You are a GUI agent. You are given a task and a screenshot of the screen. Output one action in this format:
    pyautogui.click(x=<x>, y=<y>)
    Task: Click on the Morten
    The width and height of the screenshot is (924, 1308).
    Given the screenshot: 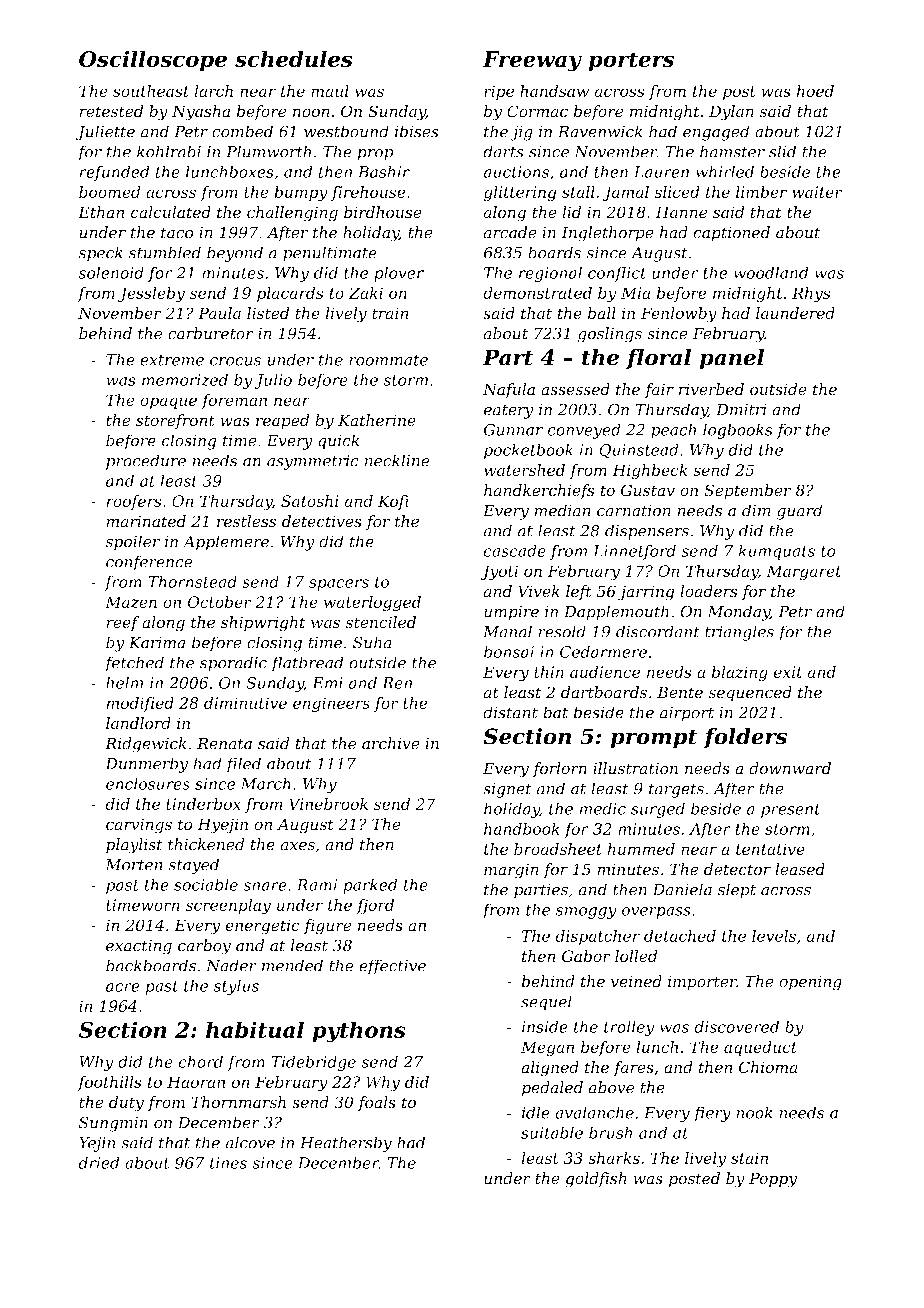 What is the action you would take?
    pyautogui.click(x=134, y=865)
